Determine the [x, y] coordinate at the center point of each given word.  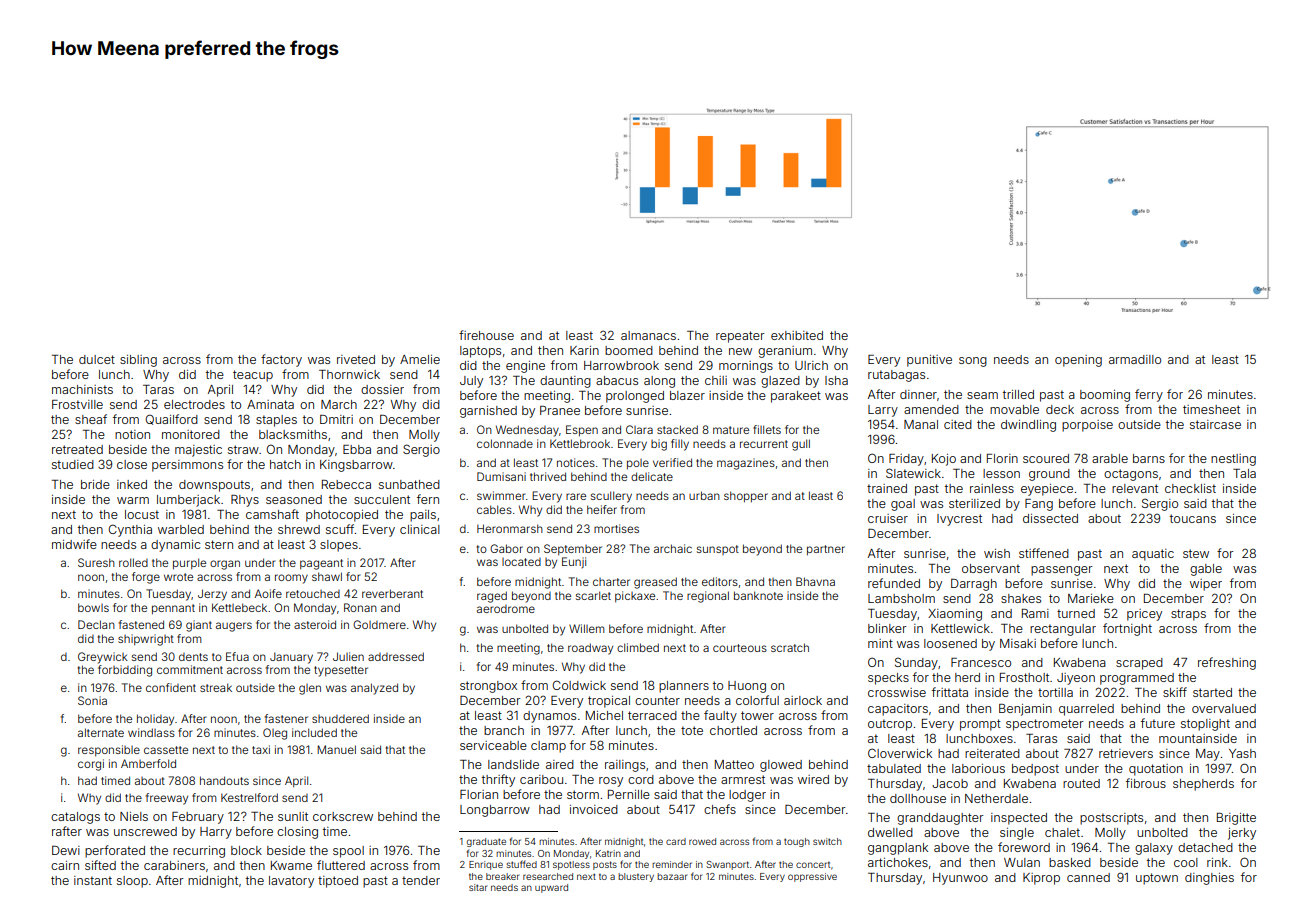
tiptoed [338, 882]
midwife [74, 544]
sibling [138, 361]
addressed [396, 656]
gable [1206, 570]
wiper [1206, 585]
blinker [887, 628]
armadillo [1135, 359]
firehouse [486, 335]
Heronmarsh [510, 528]
